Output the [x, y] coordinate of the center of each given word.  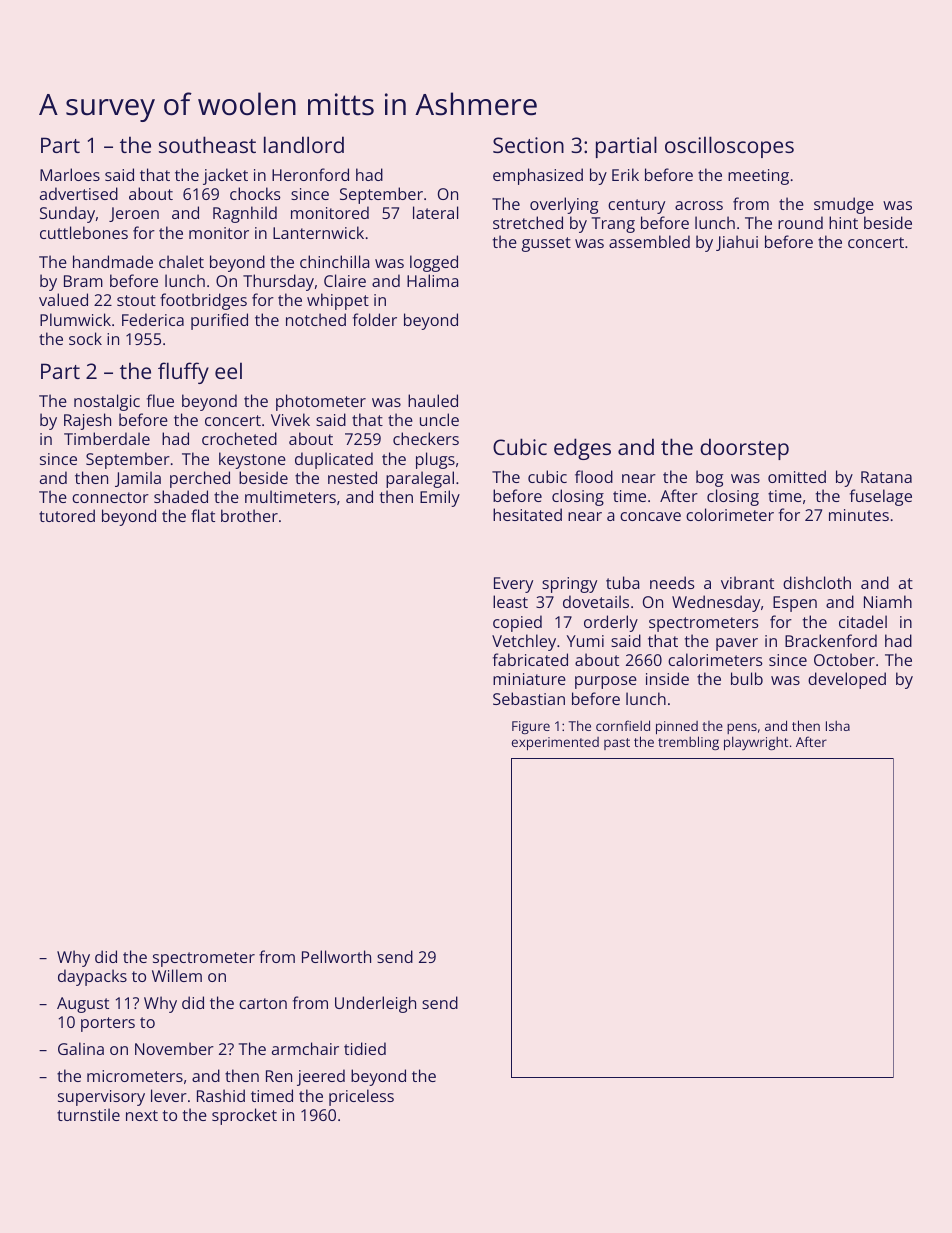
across [699, 205]
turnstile [88, 1114]
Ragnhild [245, 214]
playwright [756, 743]
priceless [361, 1097]
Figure [531, 727]
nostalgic [107, 402]
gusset [546, 244]
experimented [555, 743]
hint [843, 222]
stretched [528, 222]
